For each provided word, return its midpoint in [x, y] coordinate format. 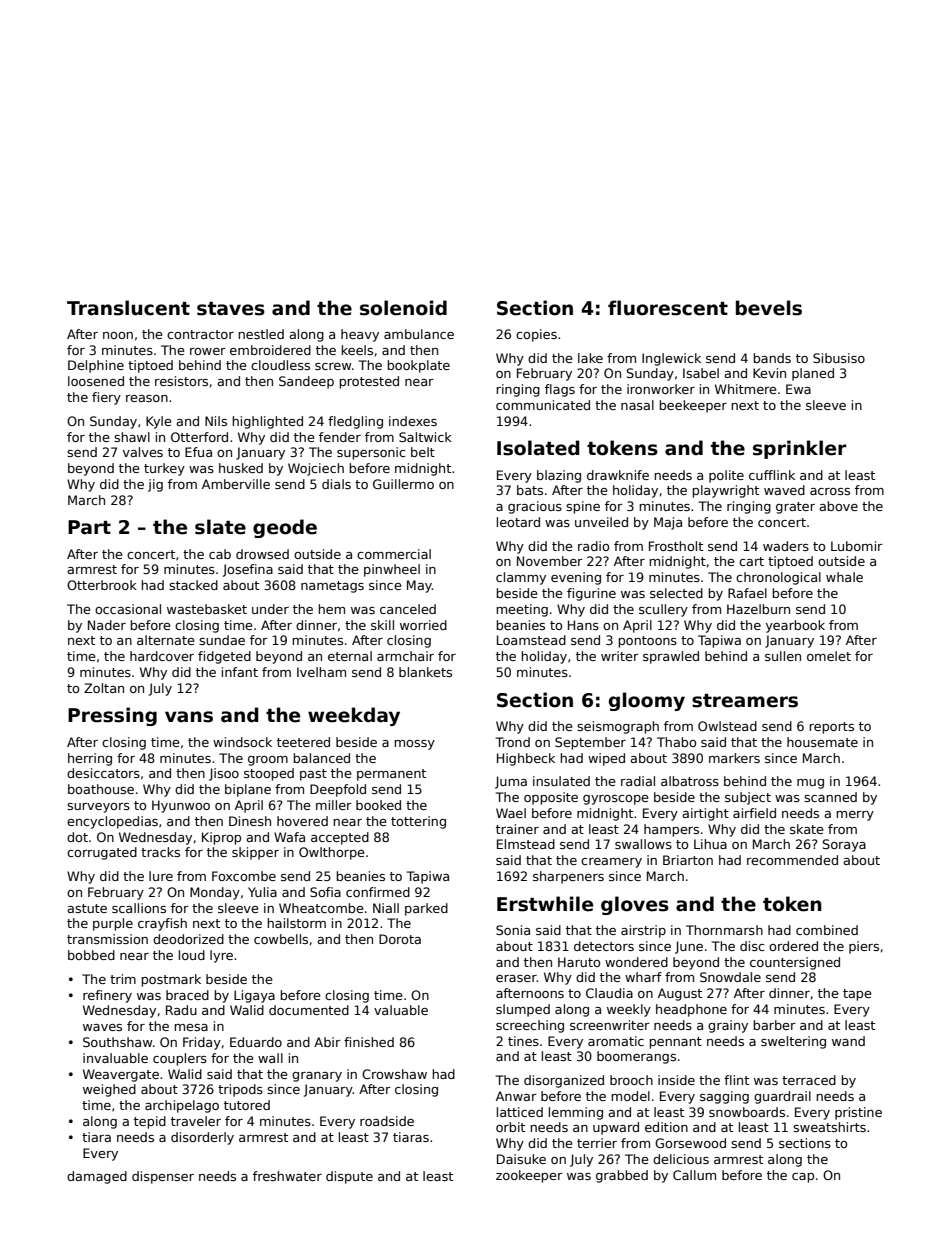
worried [423, 625]
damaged [97, 1177]
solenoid [403, 308]
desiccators [103, 773]
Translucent [128, 308]
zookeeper [529, 1176]
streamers [745, 701]
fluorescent [668, 308]
